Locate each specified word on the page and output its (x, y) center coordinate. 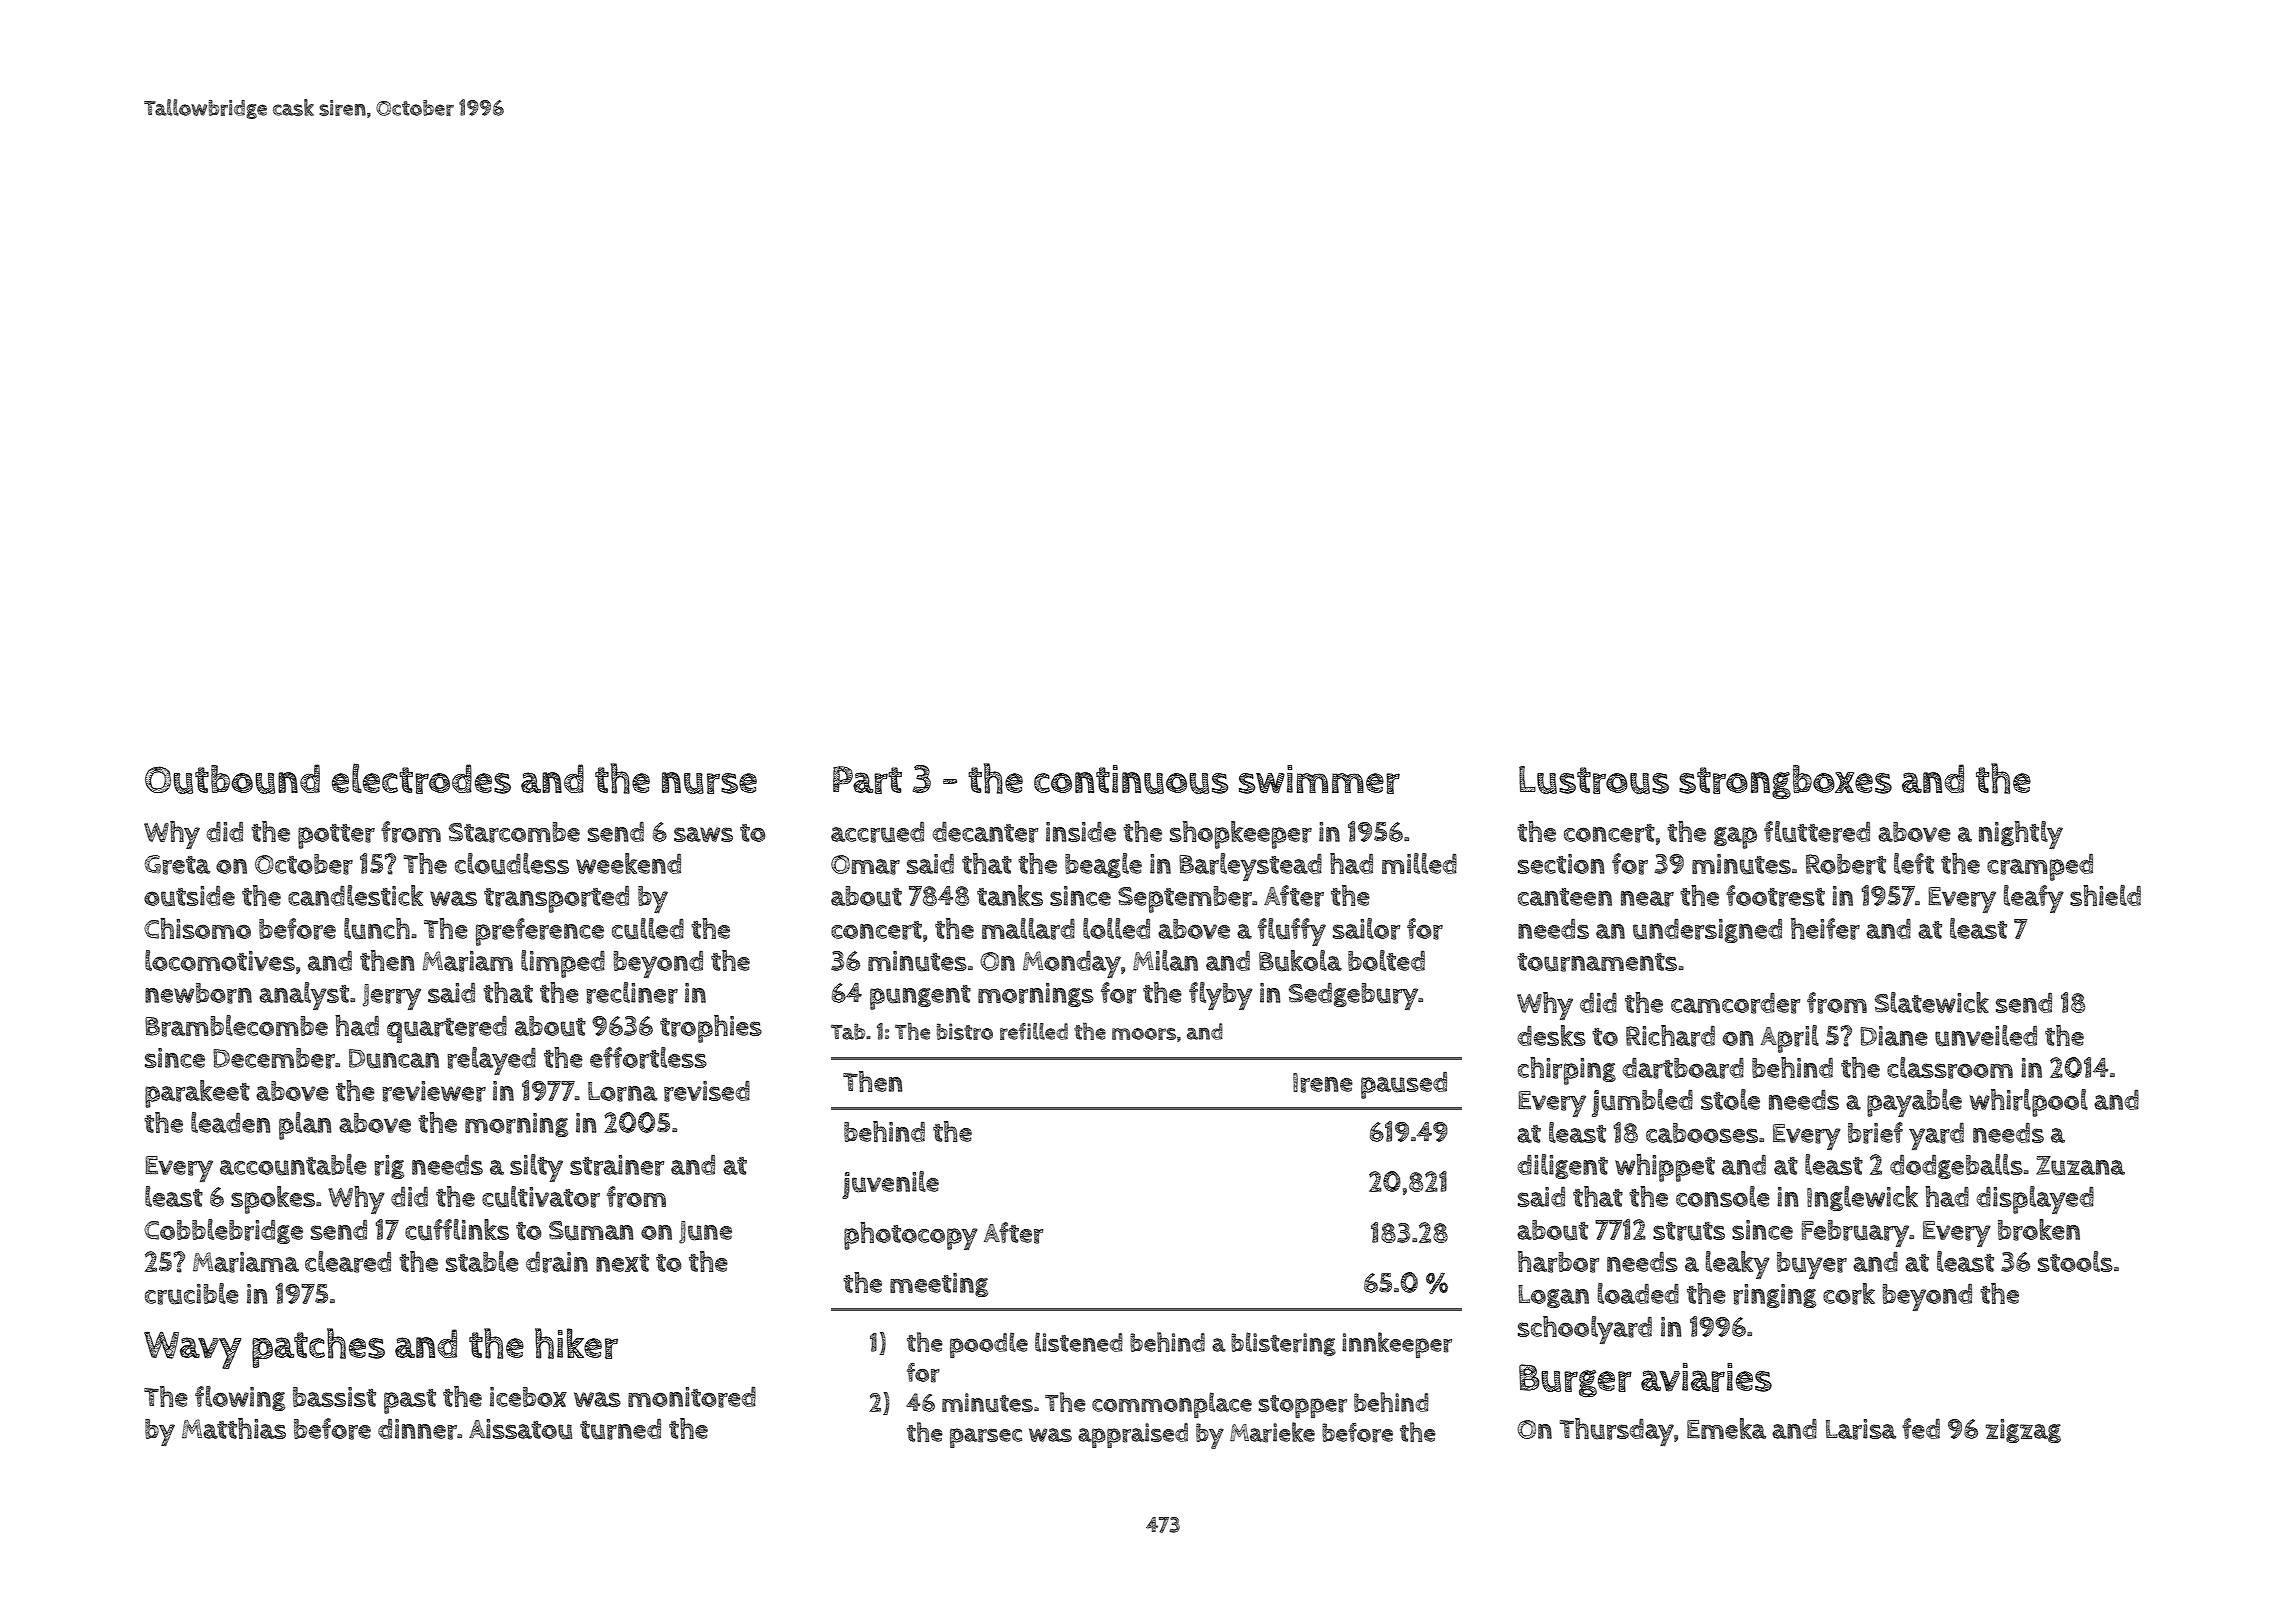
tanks (1010, 895)
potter (336, 836)
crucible (192, 1294)
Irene (1323, 1083)
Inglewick (1862, 1198)
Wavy (192, 1350)
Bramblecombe (236, 1026)
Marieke (1272, 1432)
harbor (1558, 1262)
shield (2105, 895)
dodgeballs (1956, 1166)
